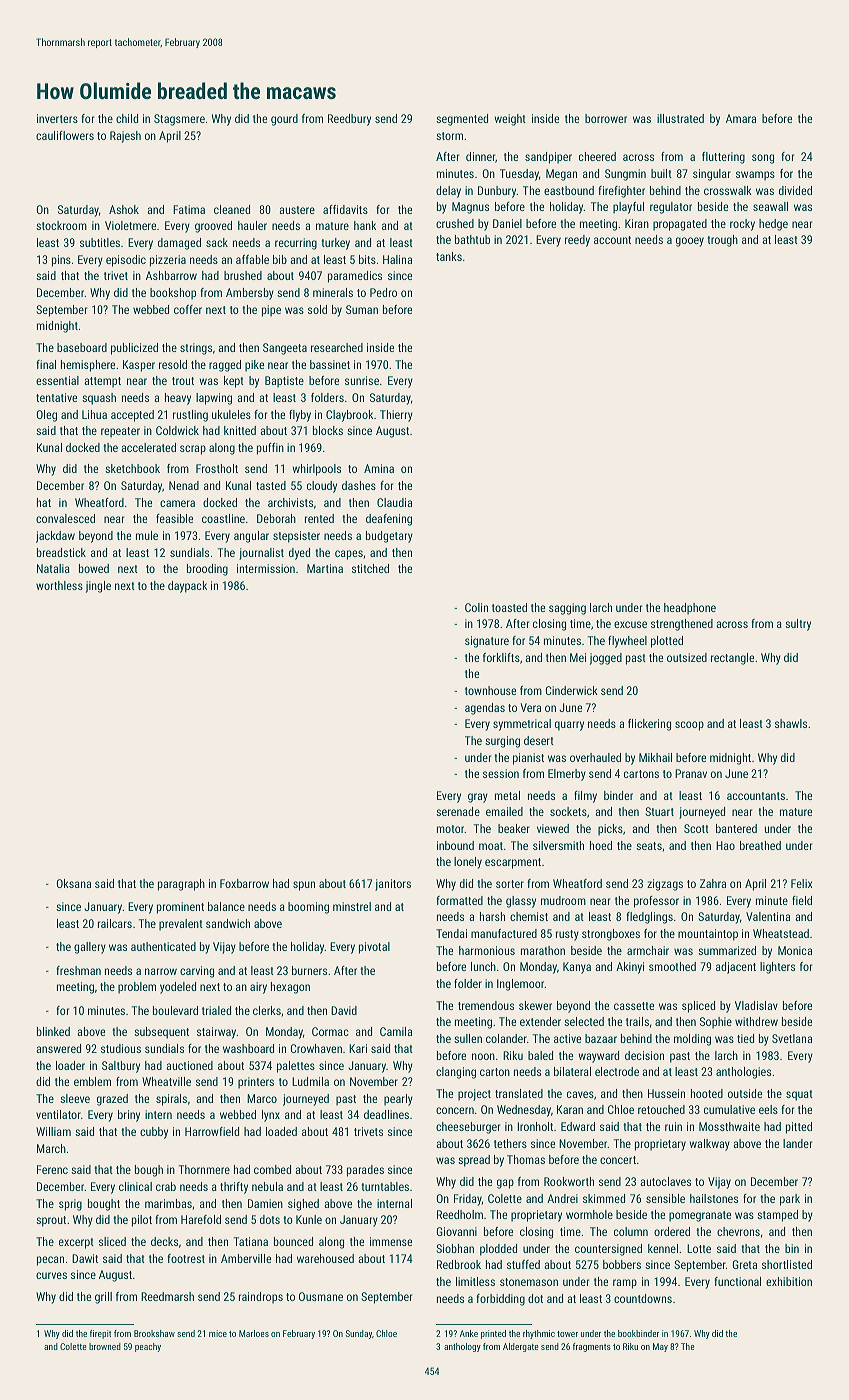 This page has width=849, height=1400. Describe the element at coordinates (394, 502) in the page. I see `Claudia` at that location.
